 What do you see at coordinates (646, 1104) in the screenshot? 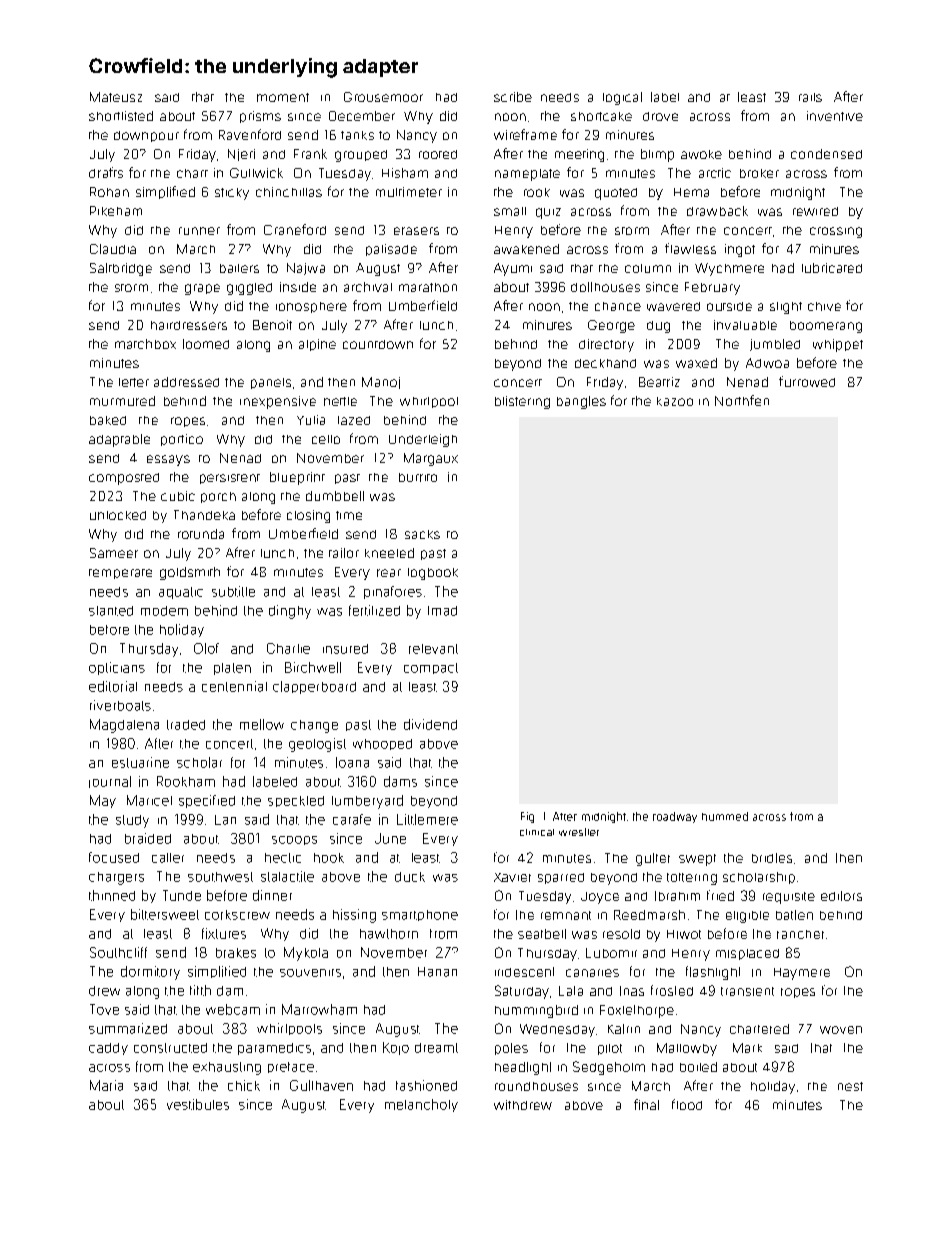
I see `final` at bounding box center [646, 1104].
